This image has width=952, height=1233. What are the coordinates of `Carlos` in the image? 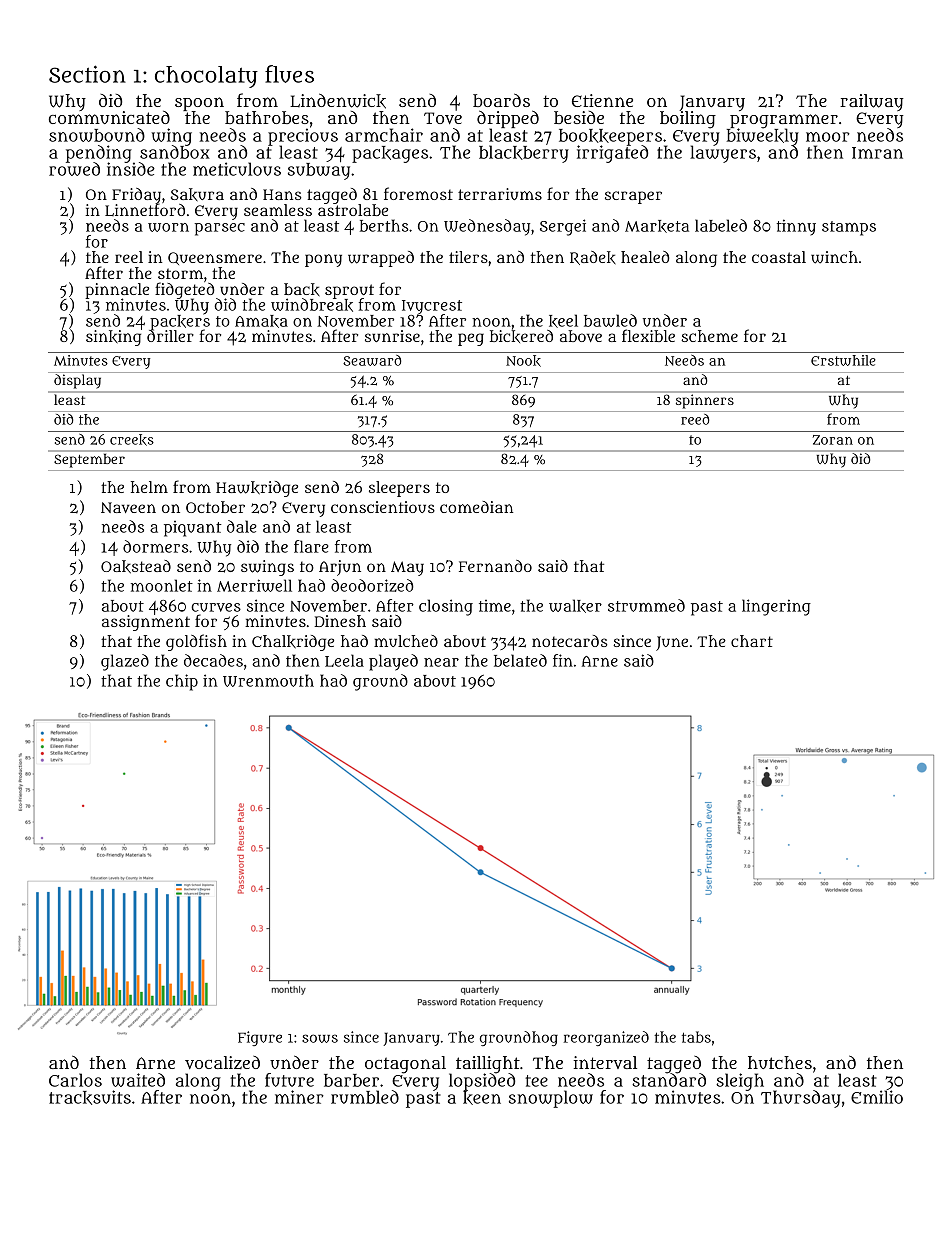 It's located at (75, 1080).
